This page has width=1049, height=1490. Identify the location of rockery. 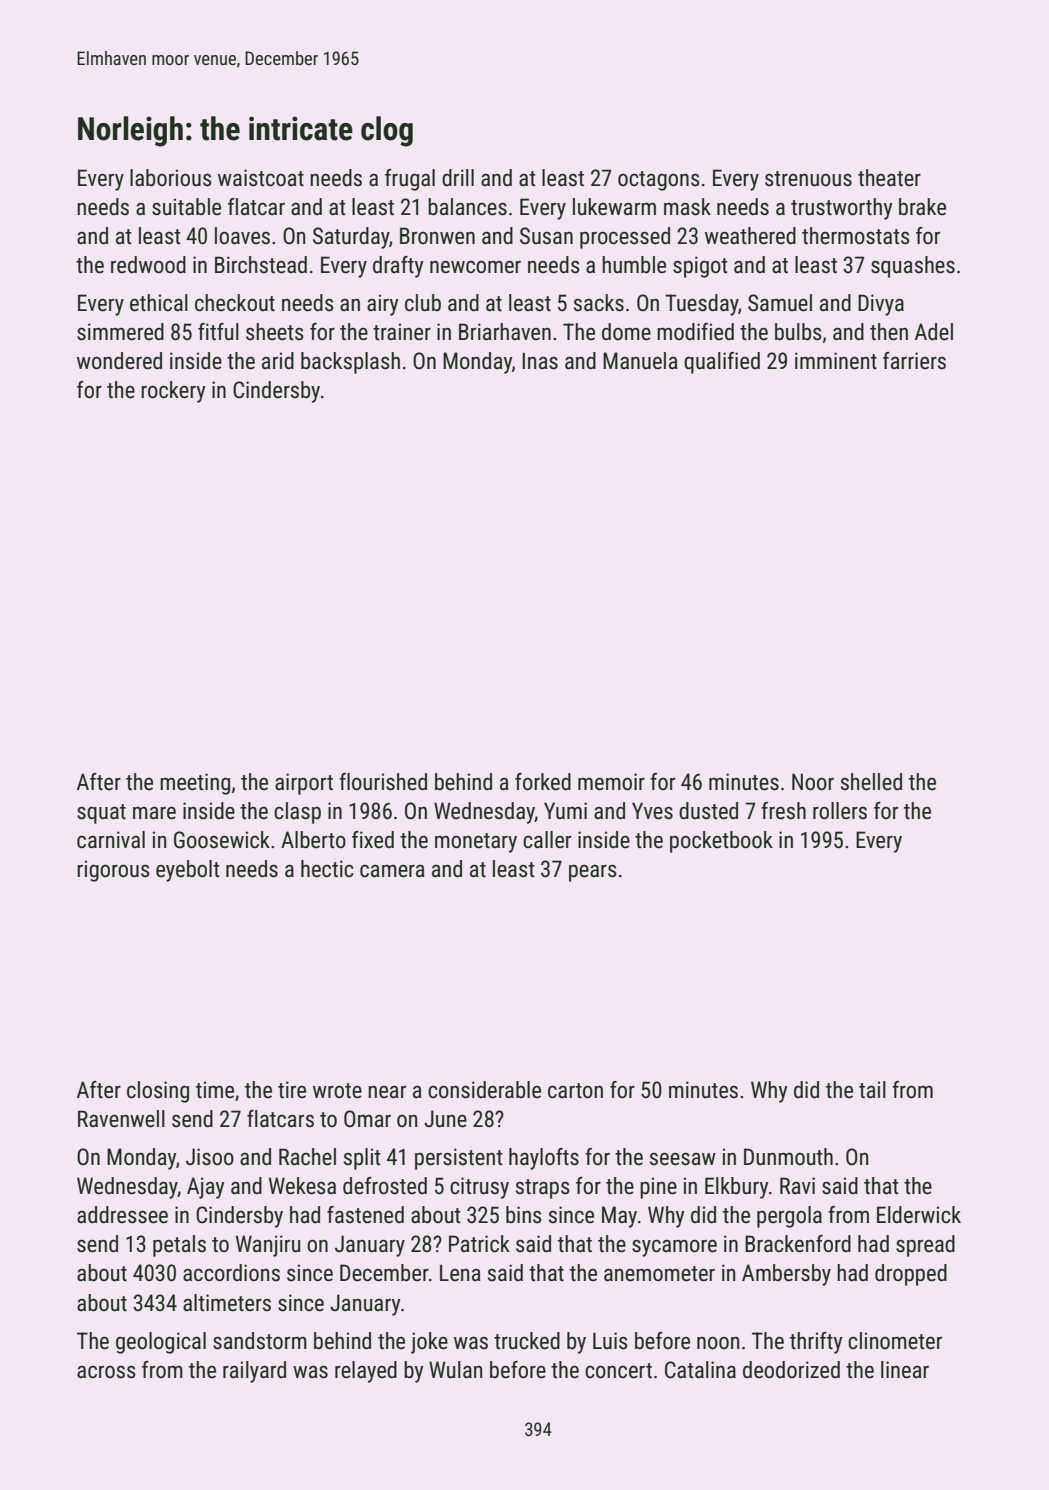
(173, 392).
